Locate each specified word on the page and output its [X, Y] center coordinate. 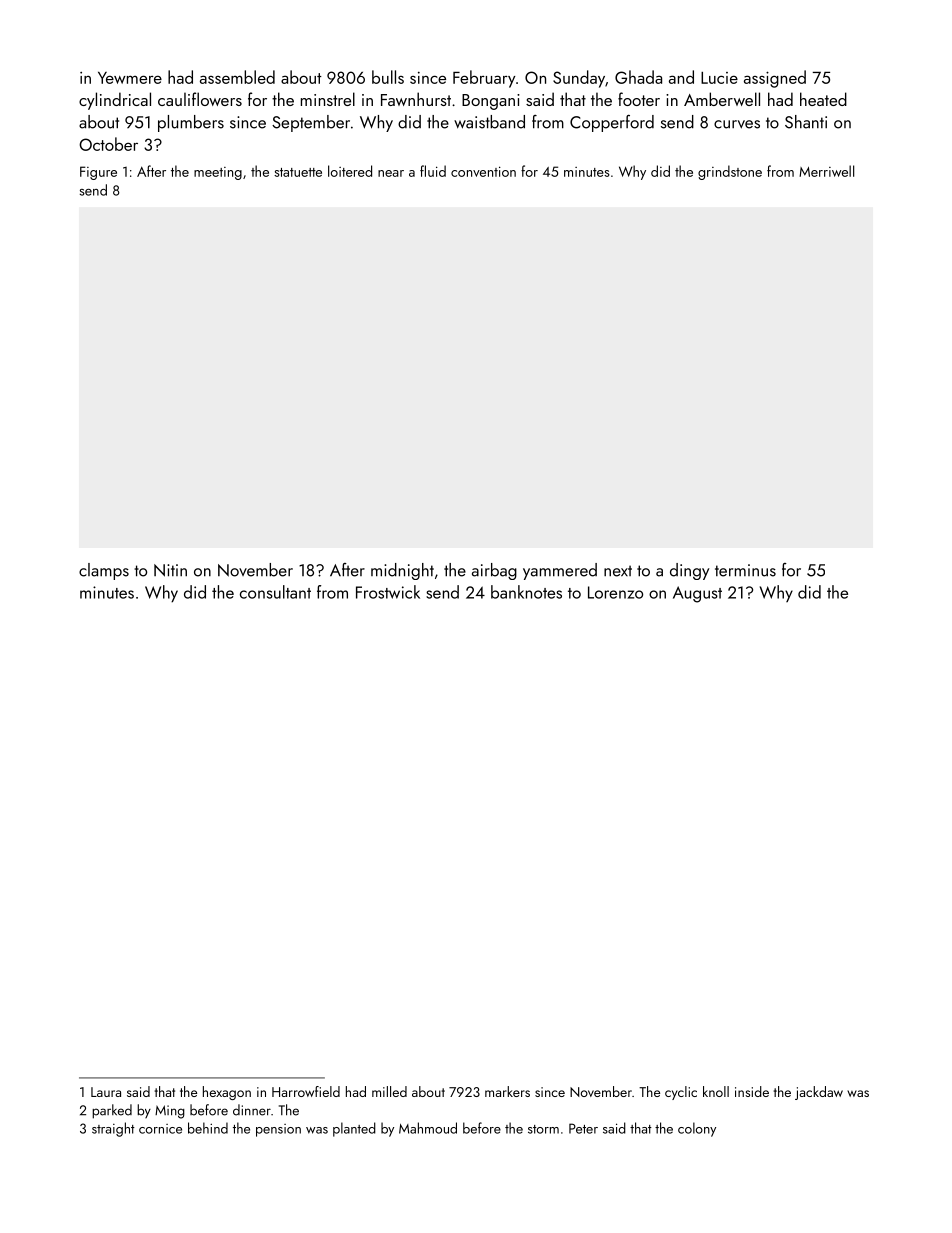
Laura [106, 1092]
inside [752, 1091]
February [484, 79]
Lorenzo [615, 592]
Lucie [719, 78]
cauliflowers [200, 99]
